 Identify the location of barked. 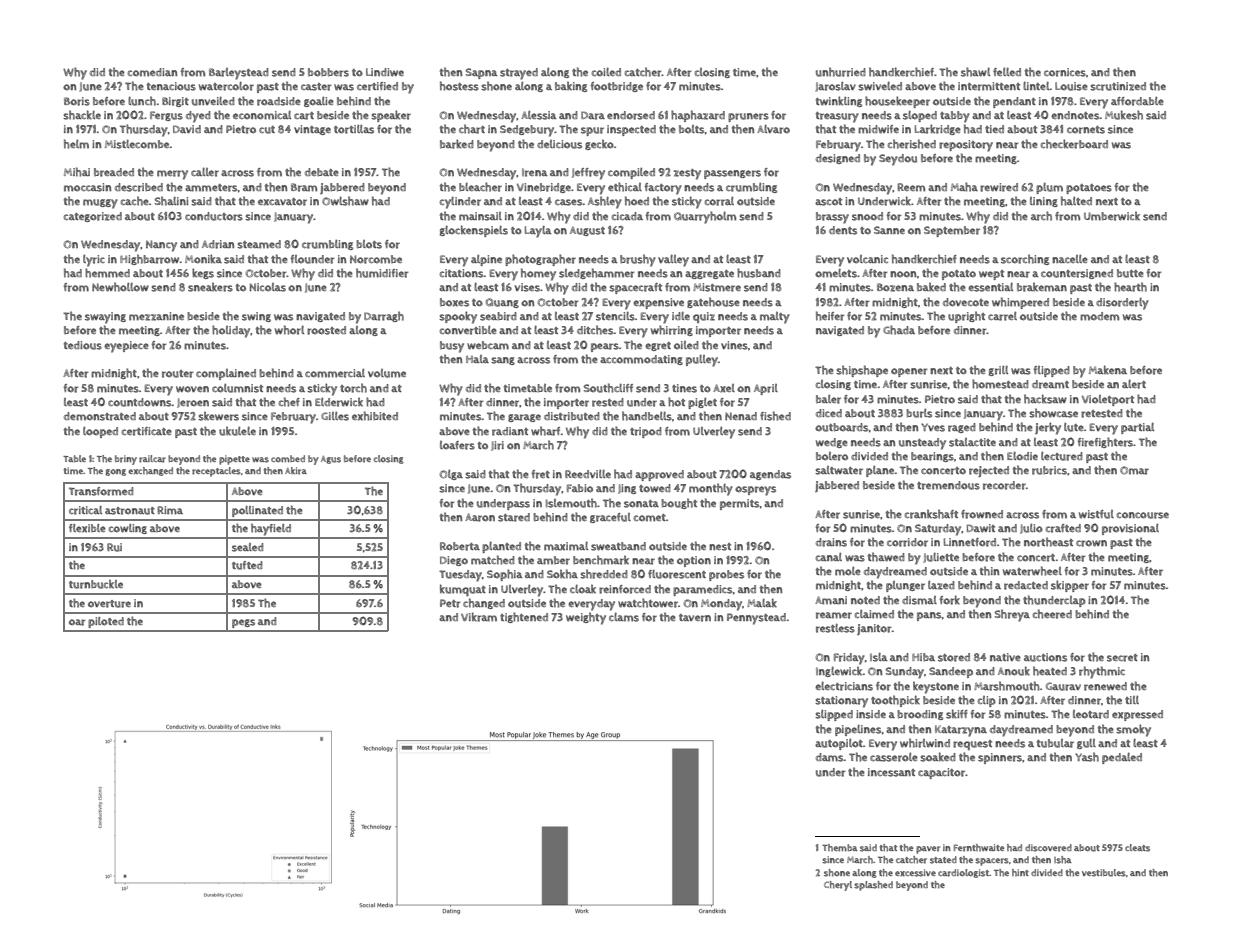
(457, 144).
